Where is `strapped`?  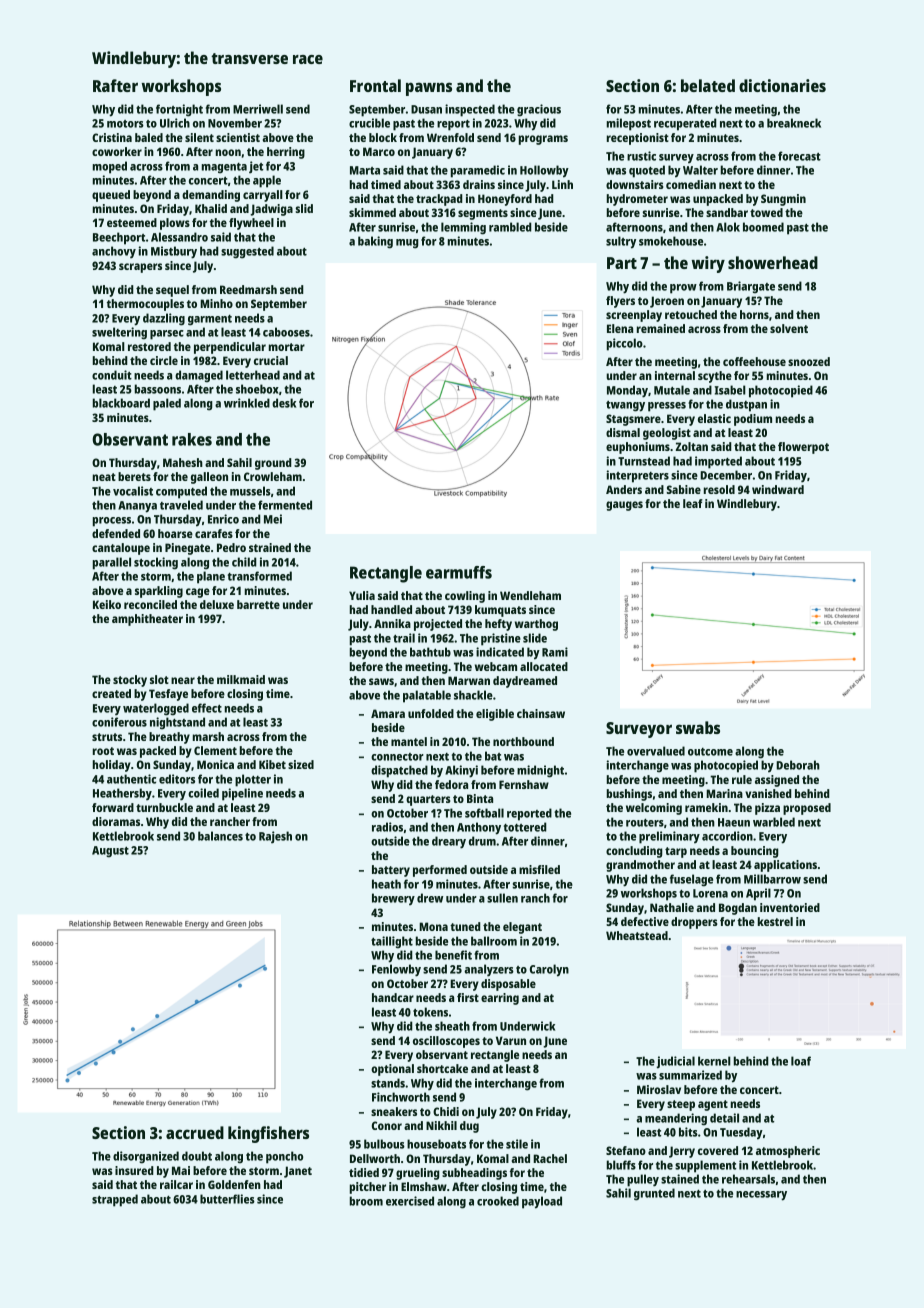
strapped is located at coordinates (115, 1200).
